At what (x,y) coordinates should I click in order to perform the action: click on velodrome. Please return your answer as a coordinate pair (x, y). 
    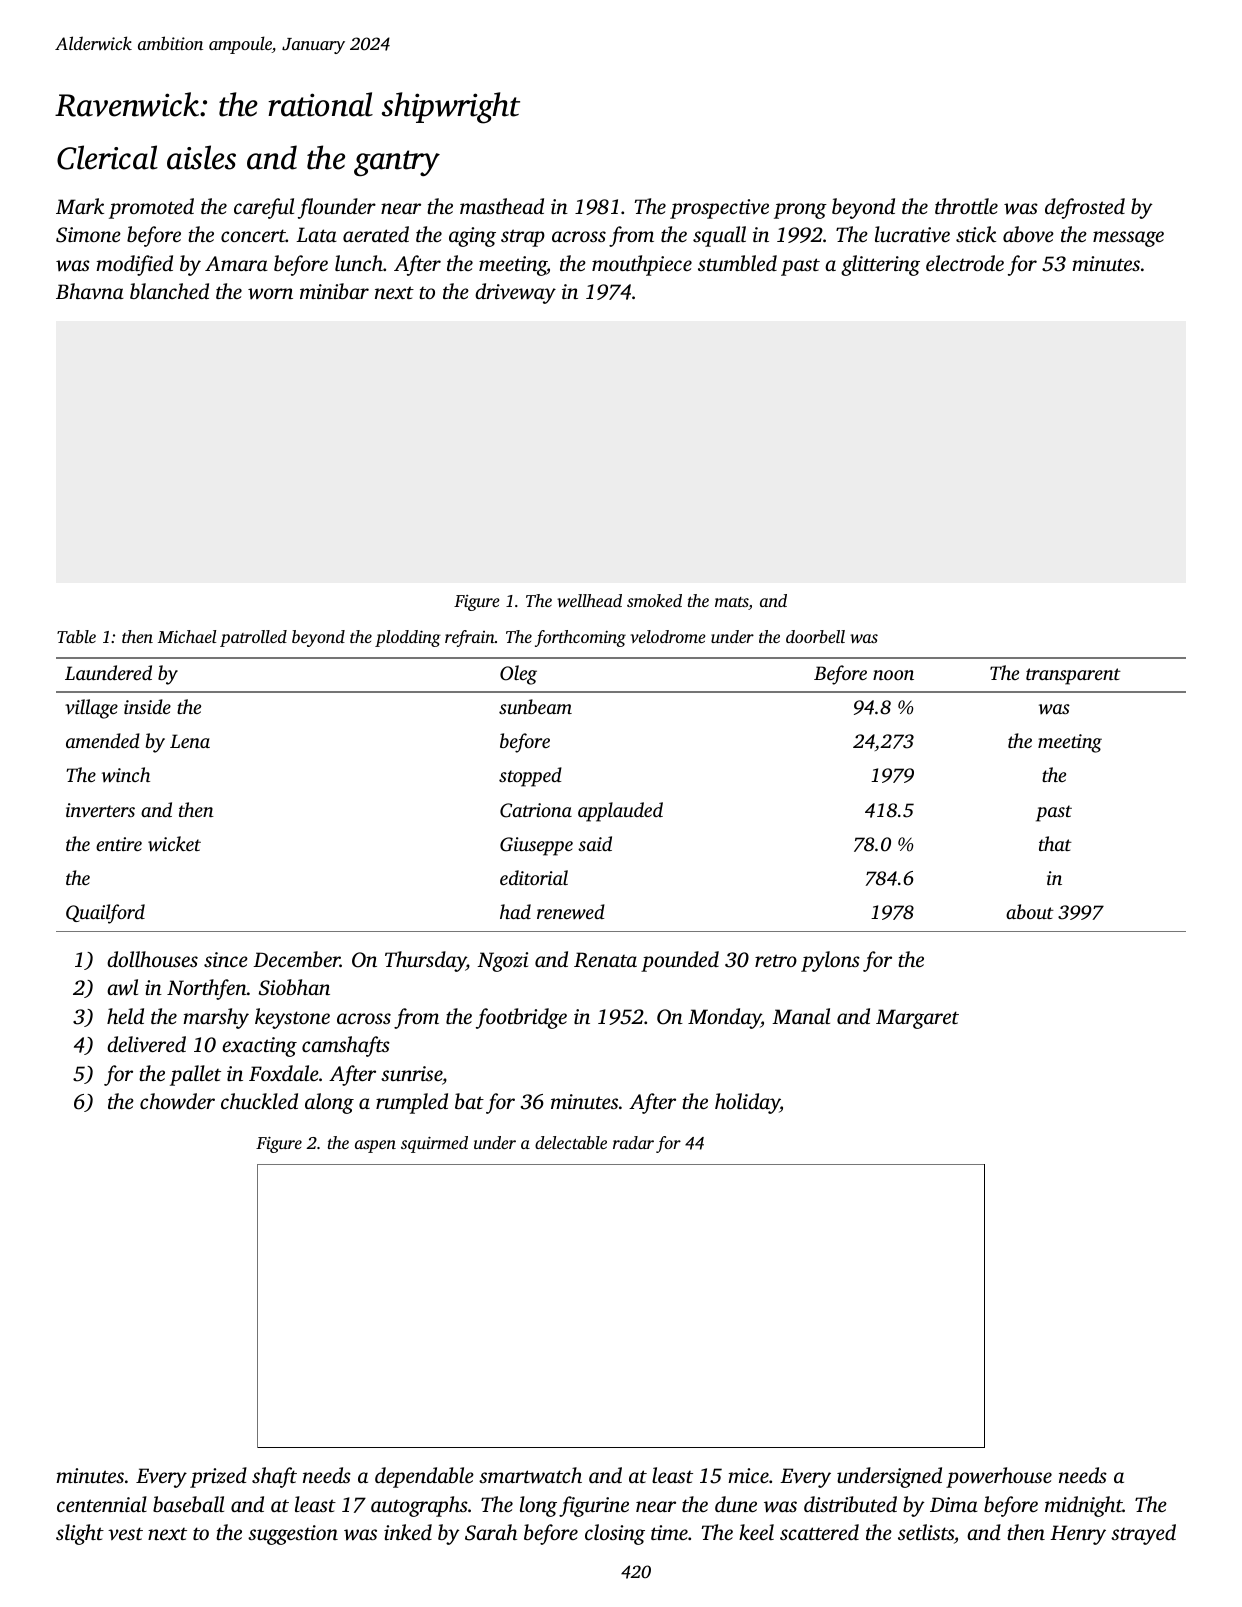
    Looking at the image, I should click on (668, 636).
